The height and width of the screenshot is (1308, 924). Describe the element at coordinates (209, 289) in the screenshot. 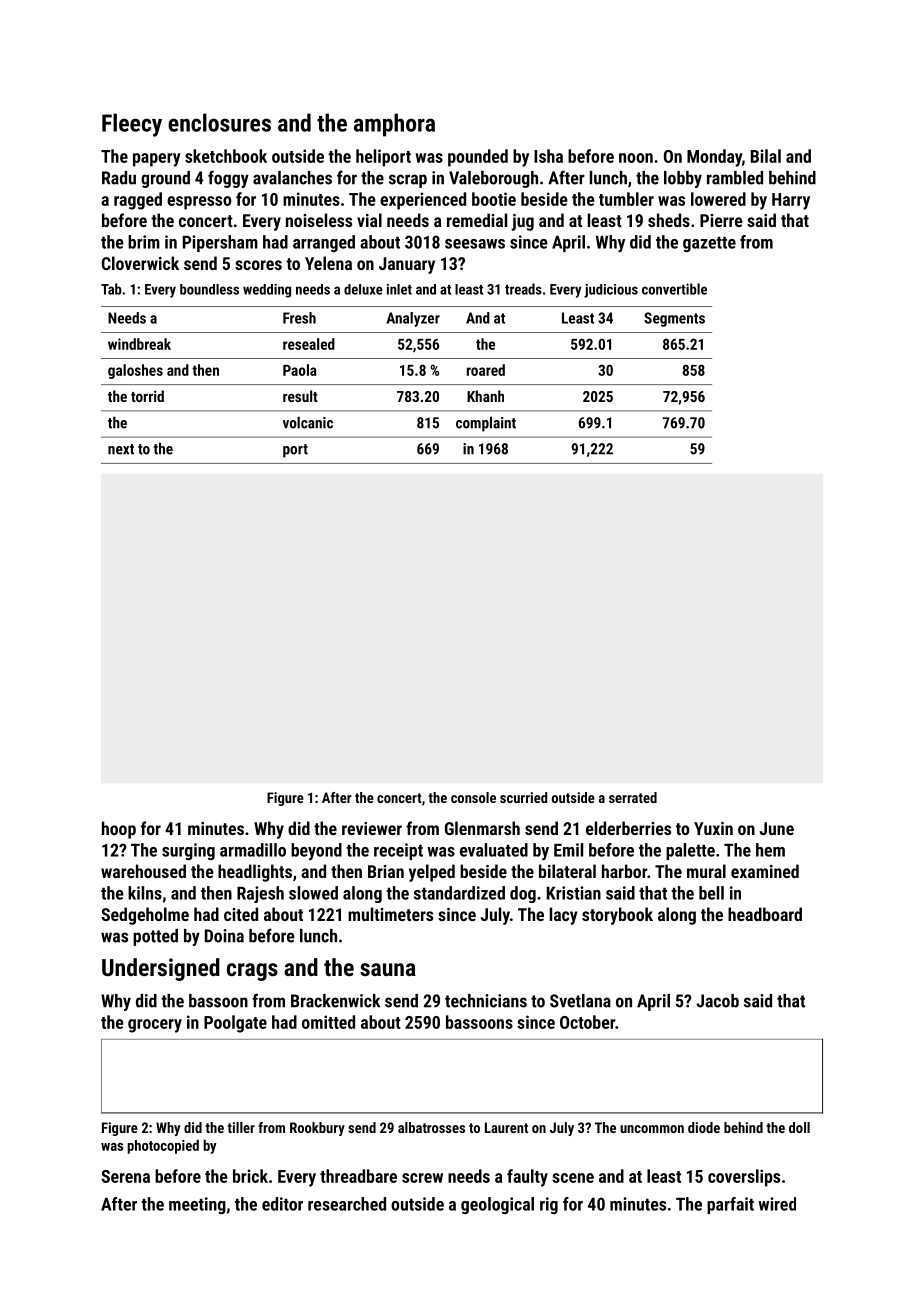

I see `boundless` at that location.
